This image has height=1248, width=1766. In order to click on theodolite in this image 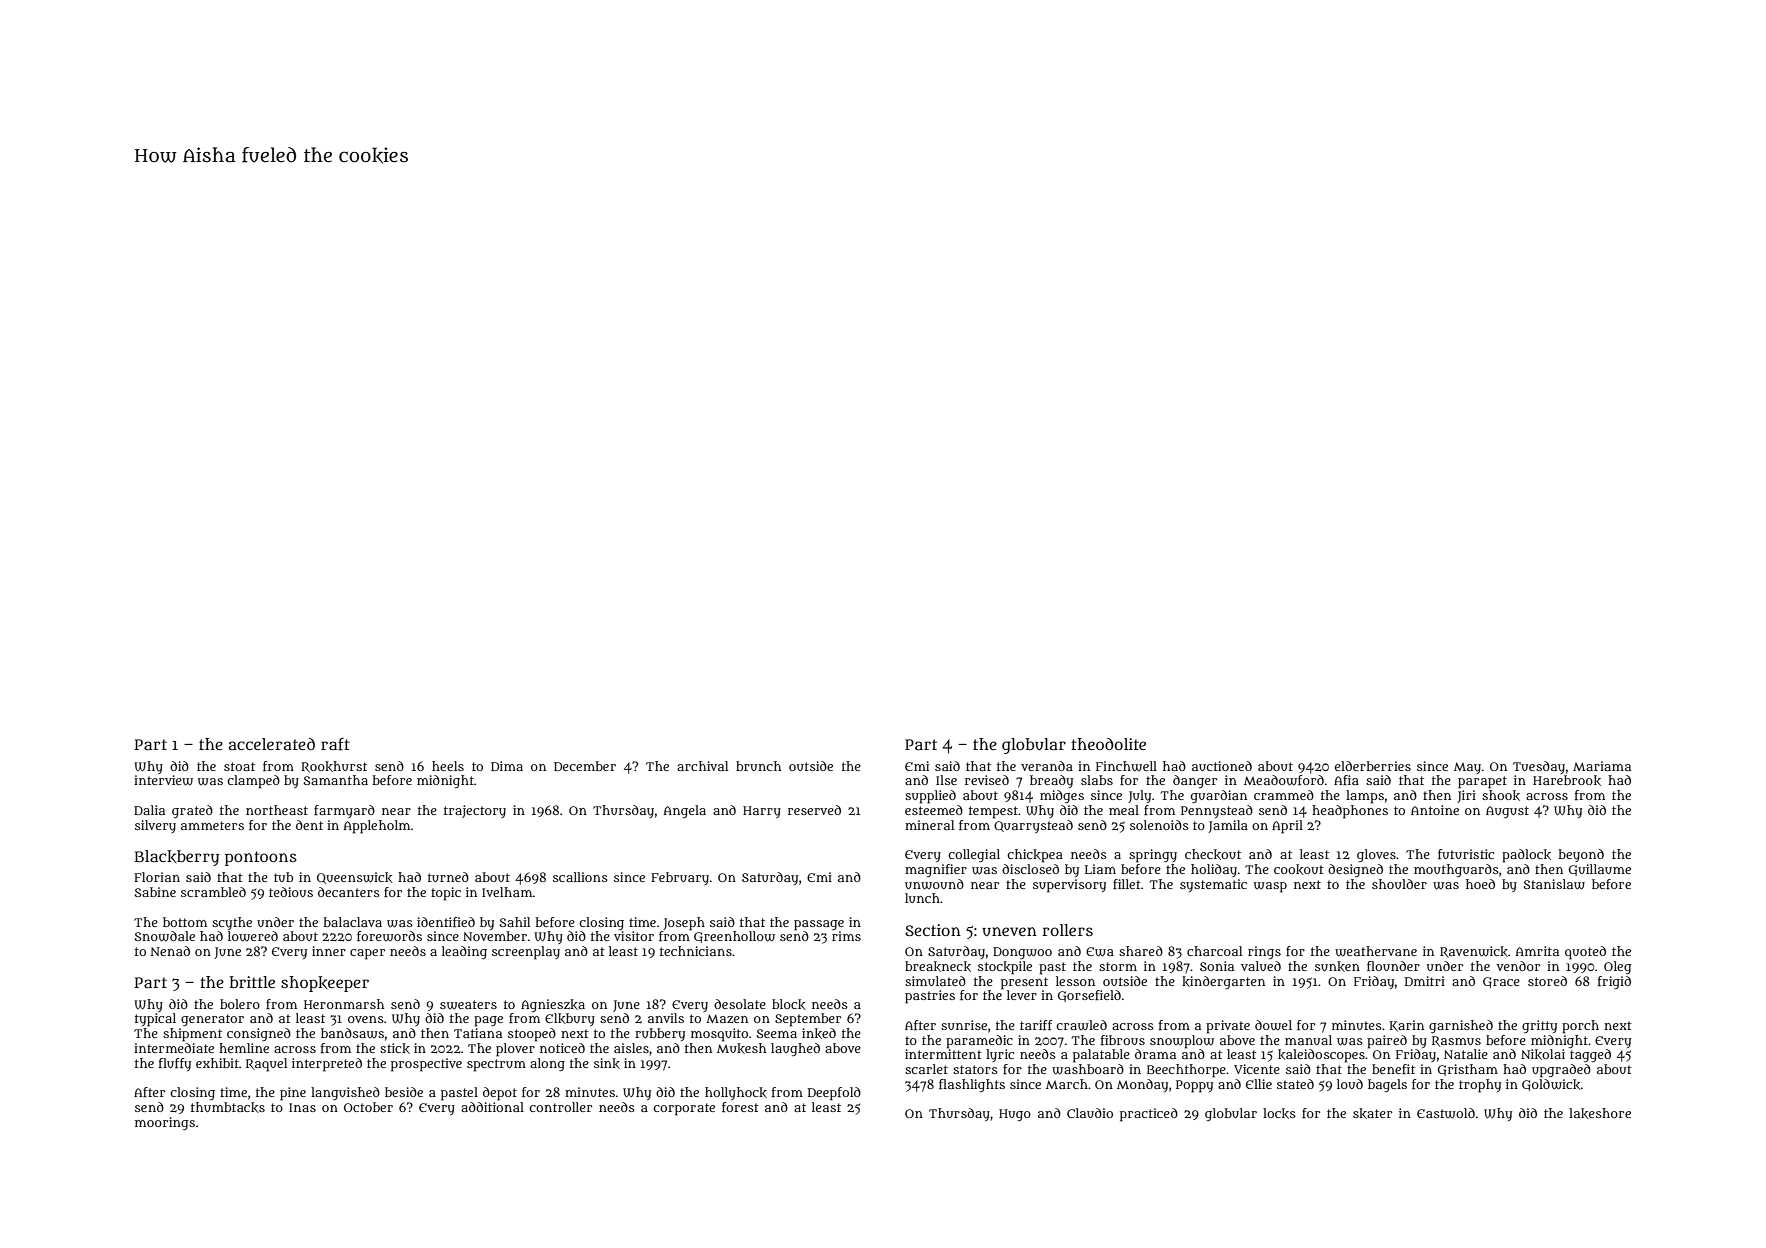, I will do `click(1108, 744)`.
